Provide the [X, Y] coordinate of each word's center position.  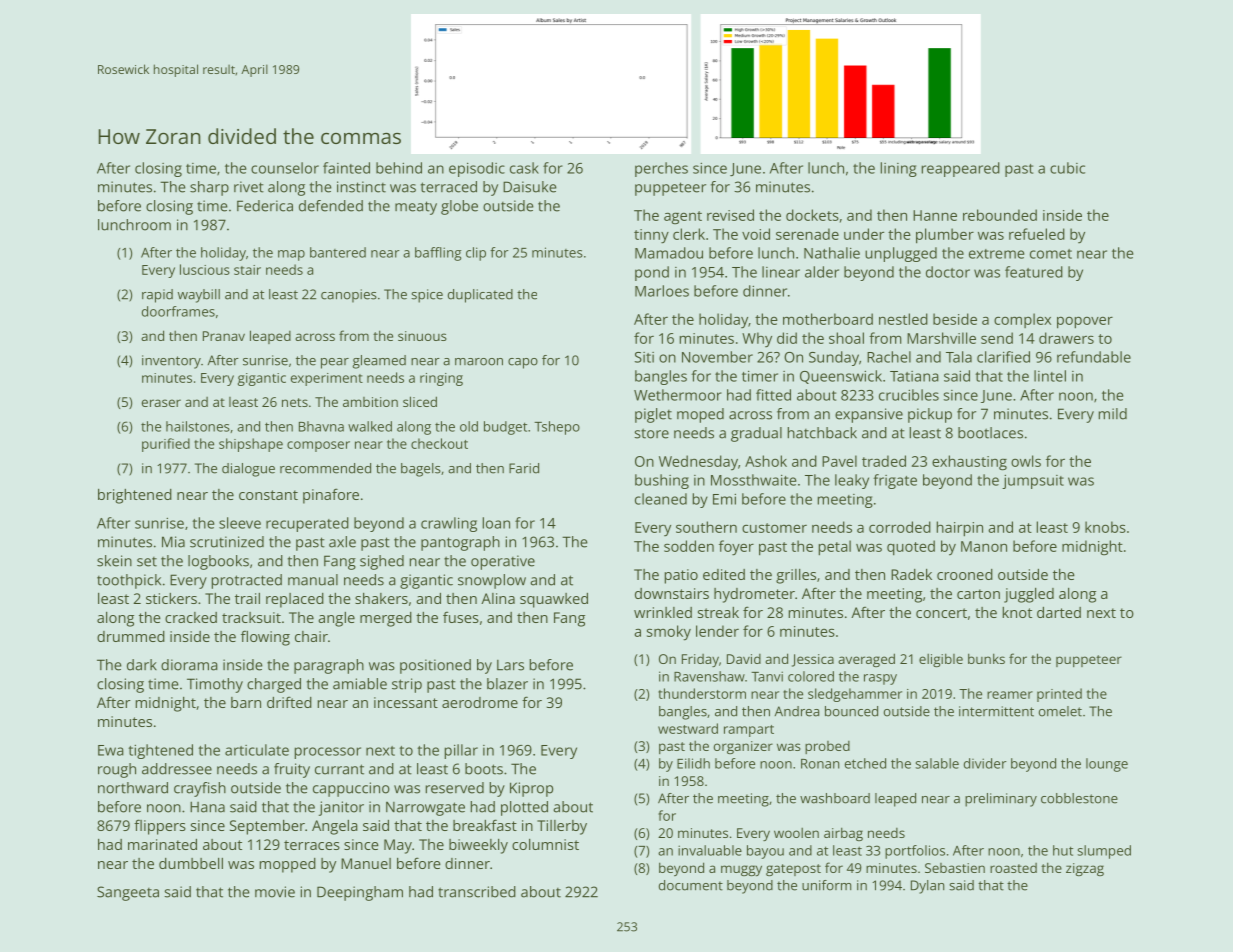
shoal [846, 338]
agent [683, 217]
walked [370, 426]
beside [955, 319]
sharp [209, 188]
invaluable [710, 850]
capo [523, 363]
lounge [1107, 765]
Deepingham [360, 893]
